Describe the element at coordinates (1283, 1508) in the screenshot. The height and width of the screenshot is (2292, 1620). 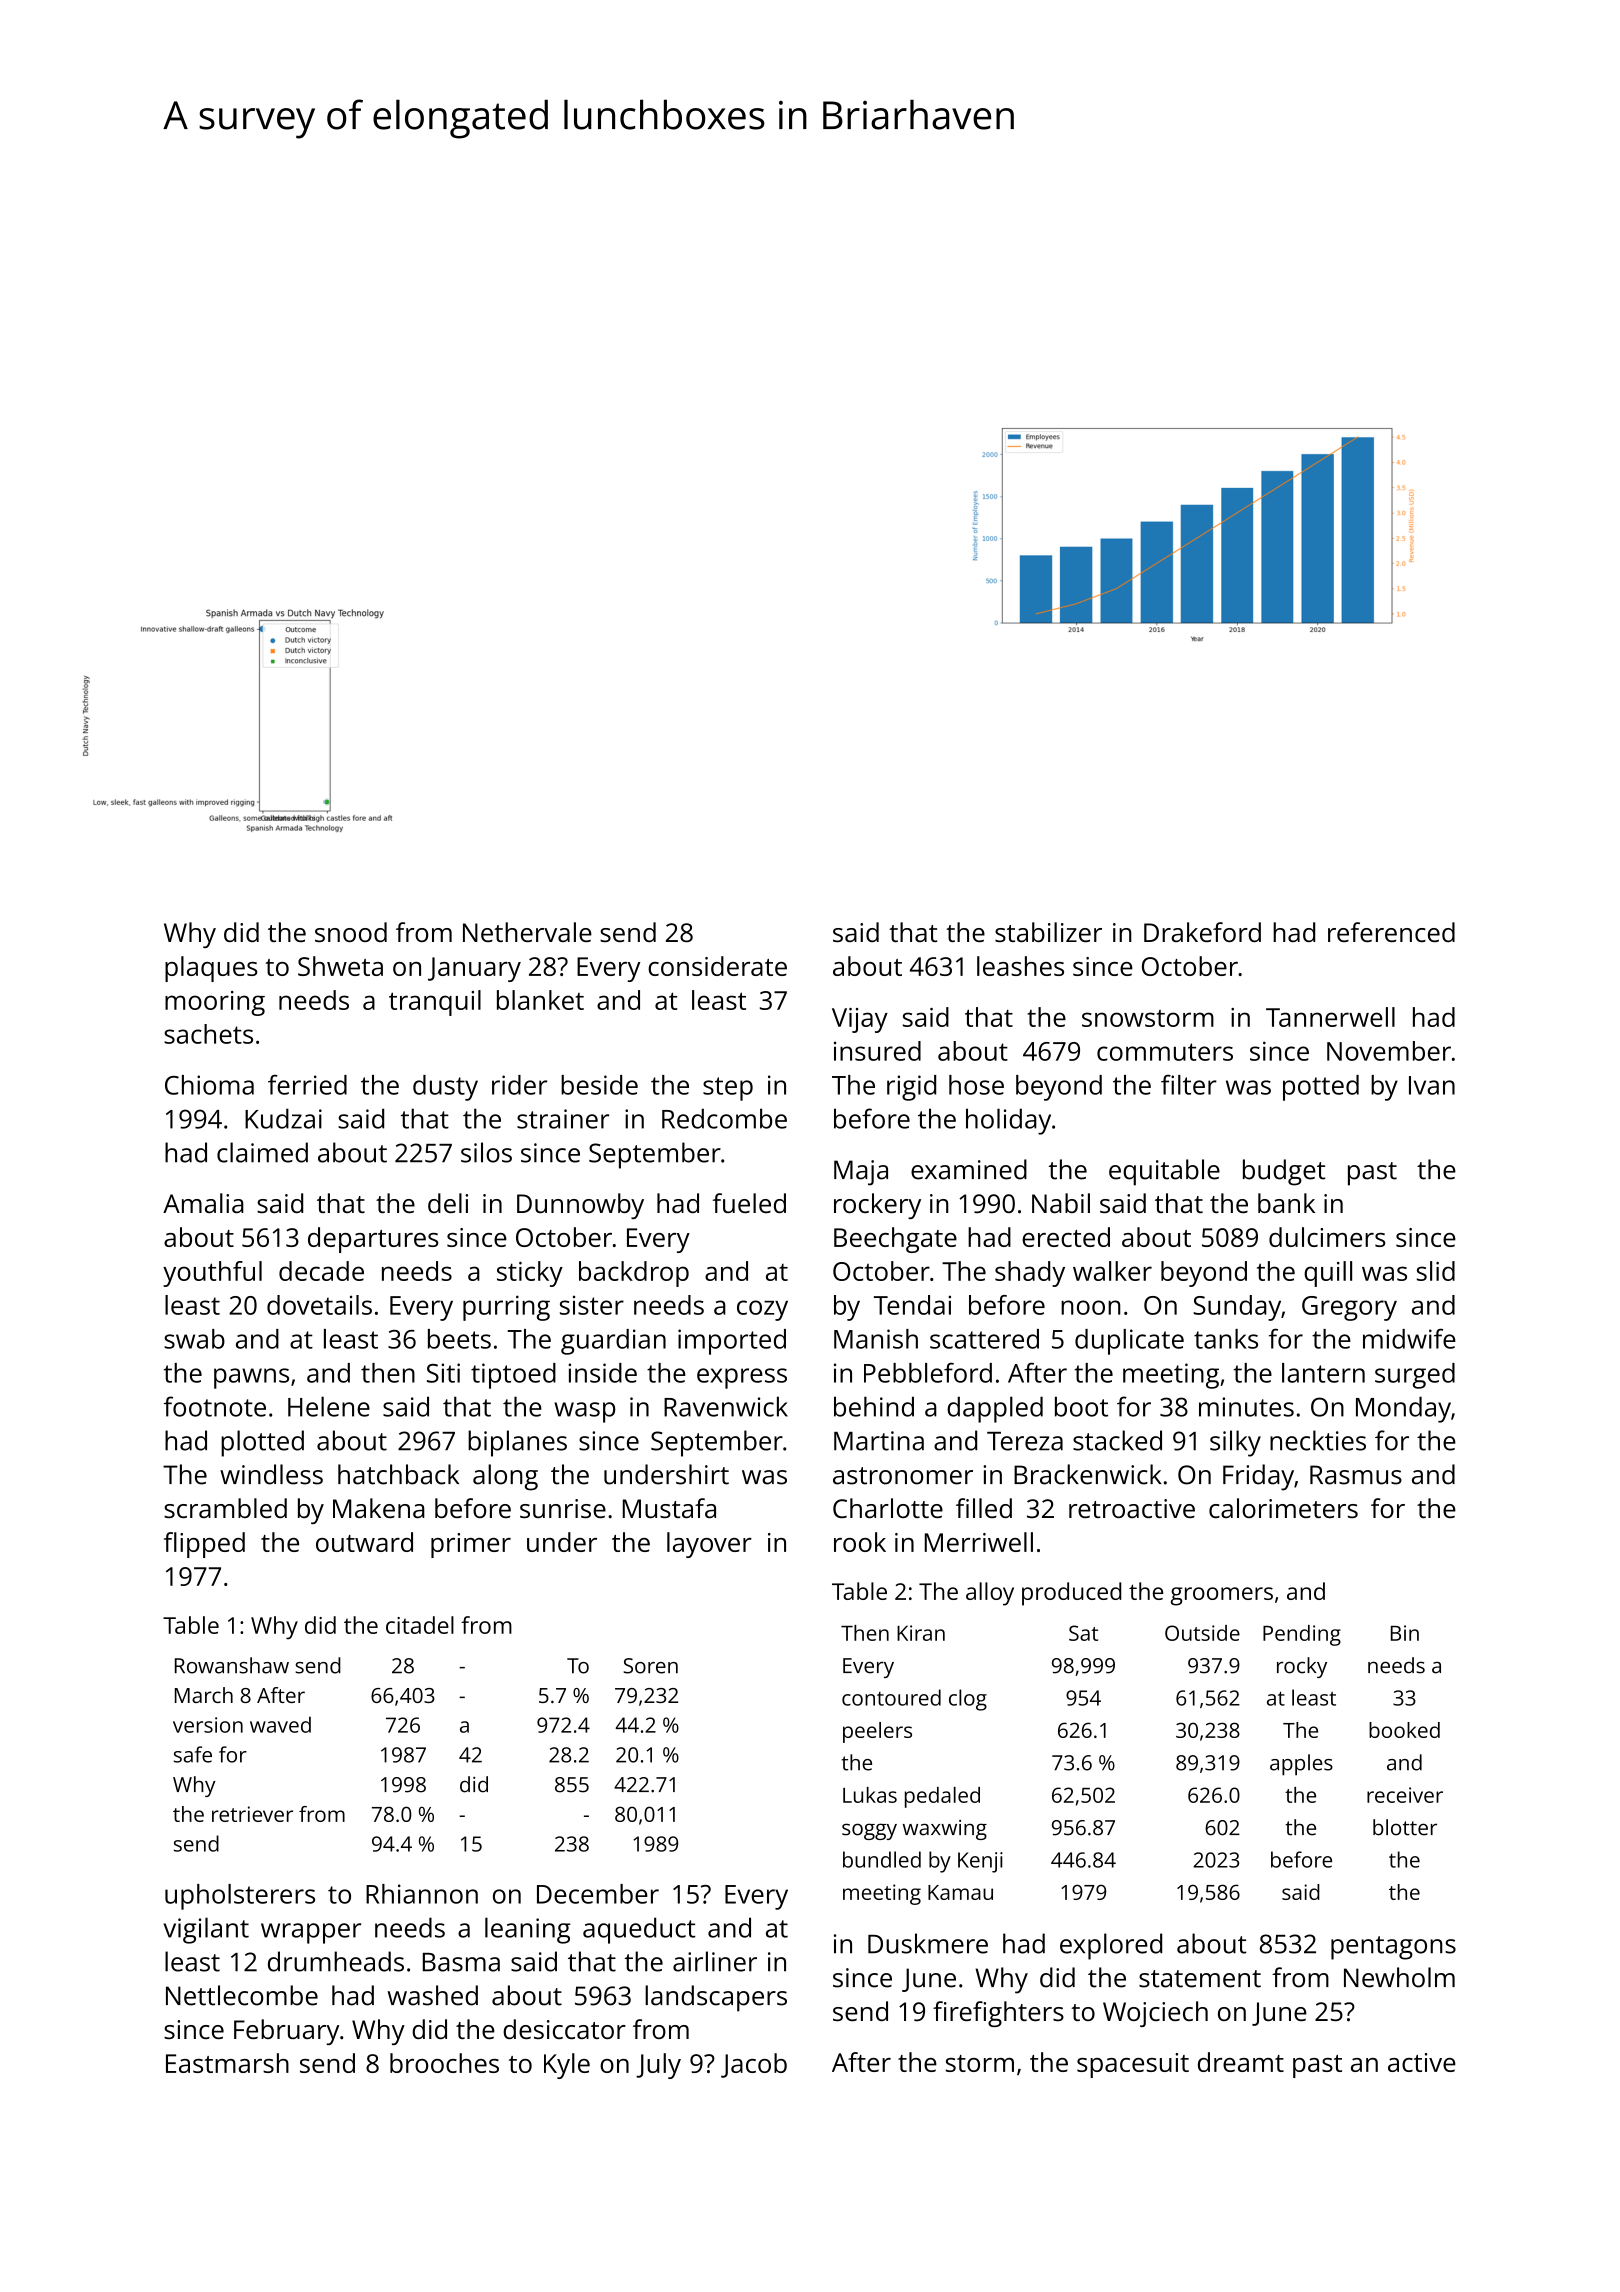
I see `calorimeters` at that location.
